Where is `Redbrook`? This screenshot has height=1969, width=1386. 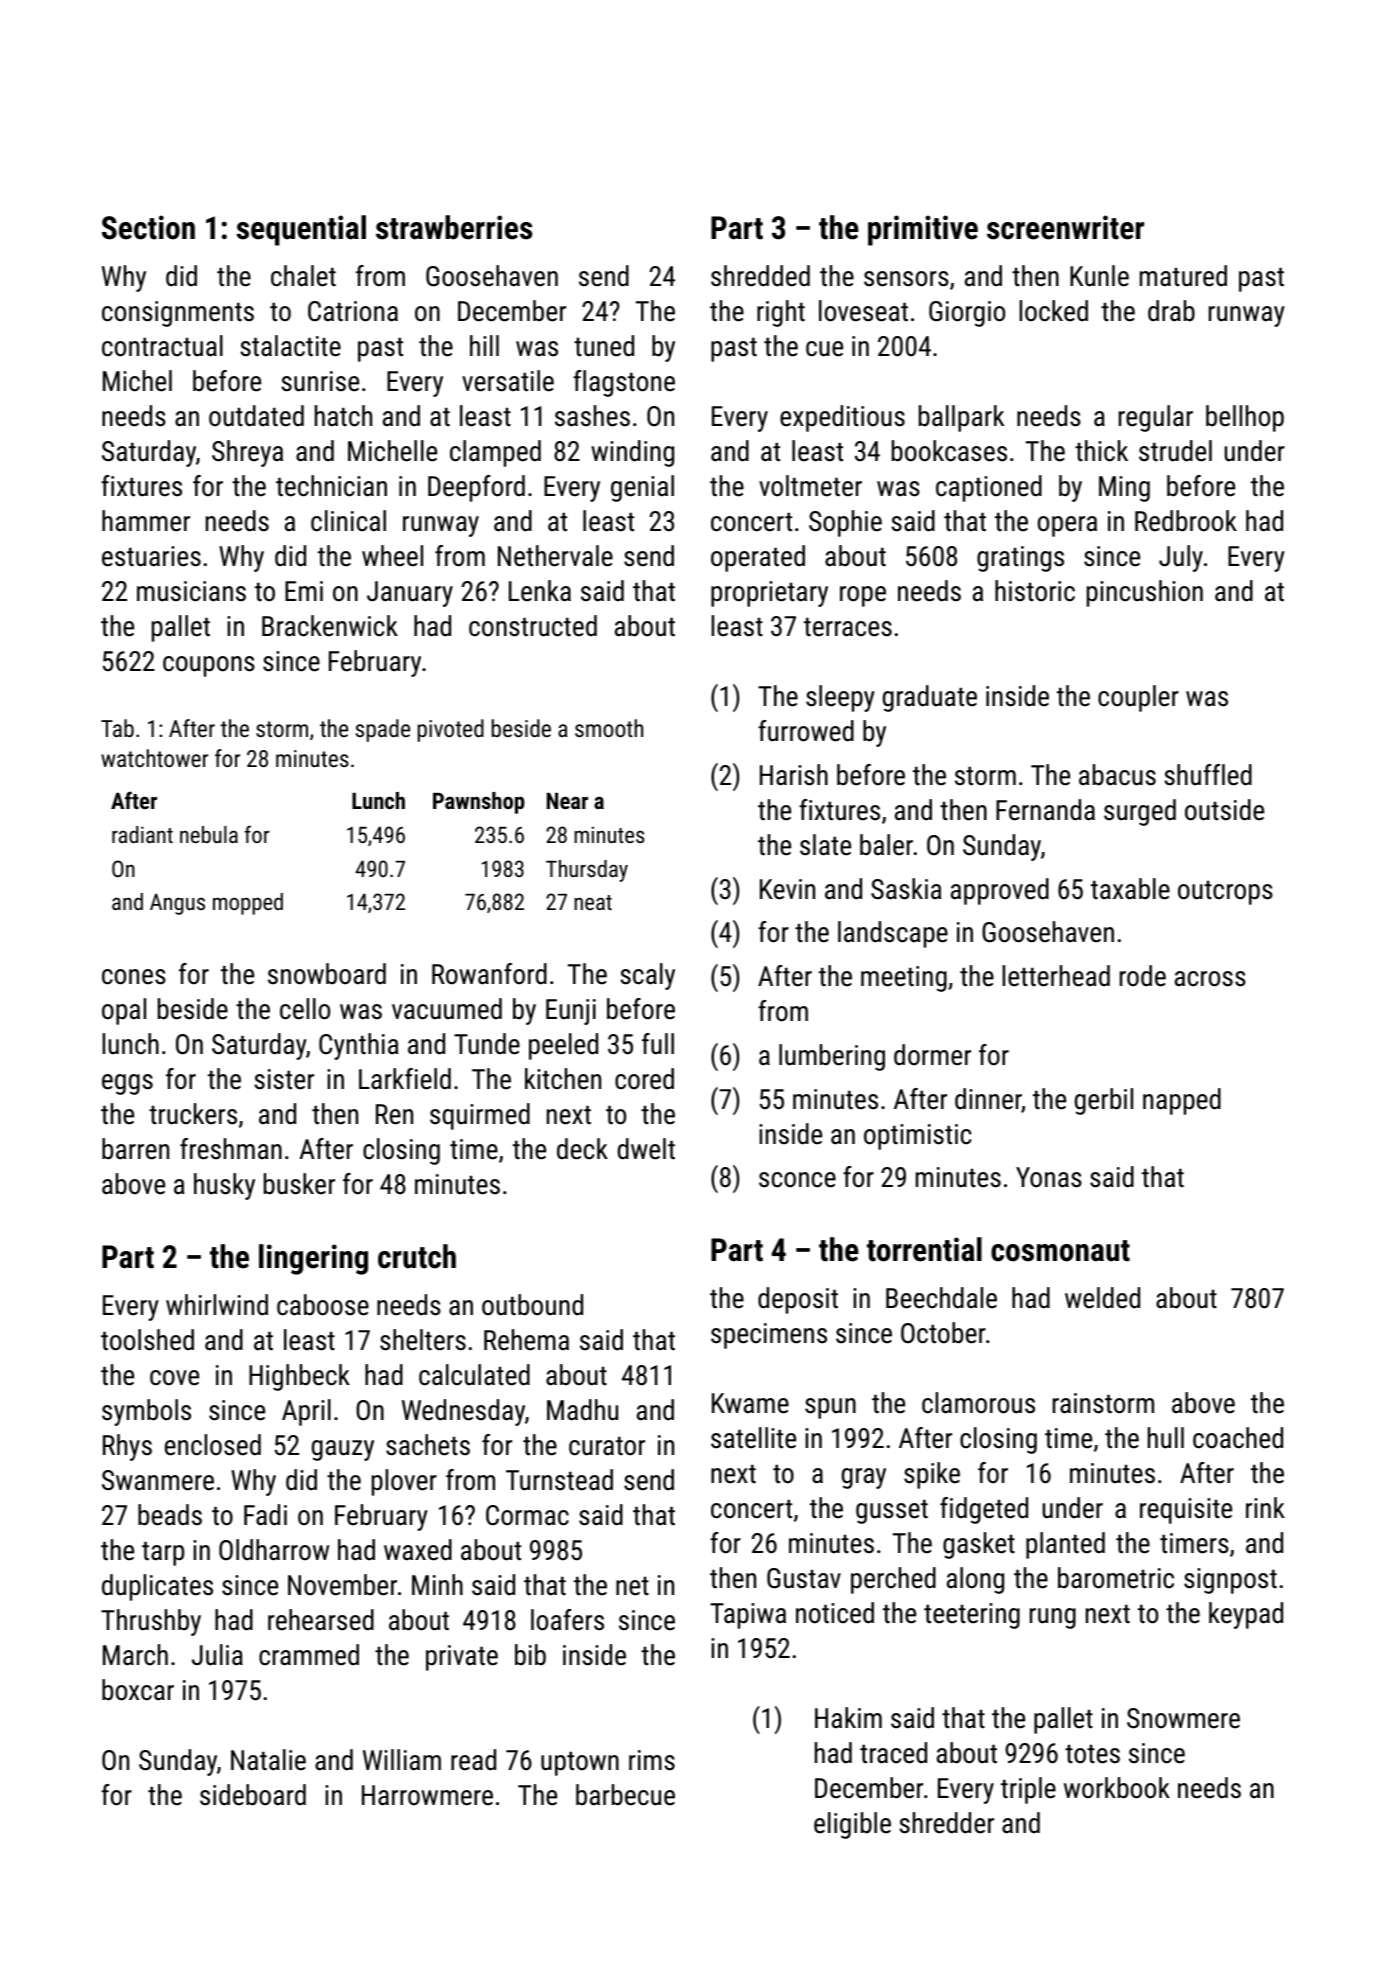 Redbrook is located at coordinates (1186, 521).
